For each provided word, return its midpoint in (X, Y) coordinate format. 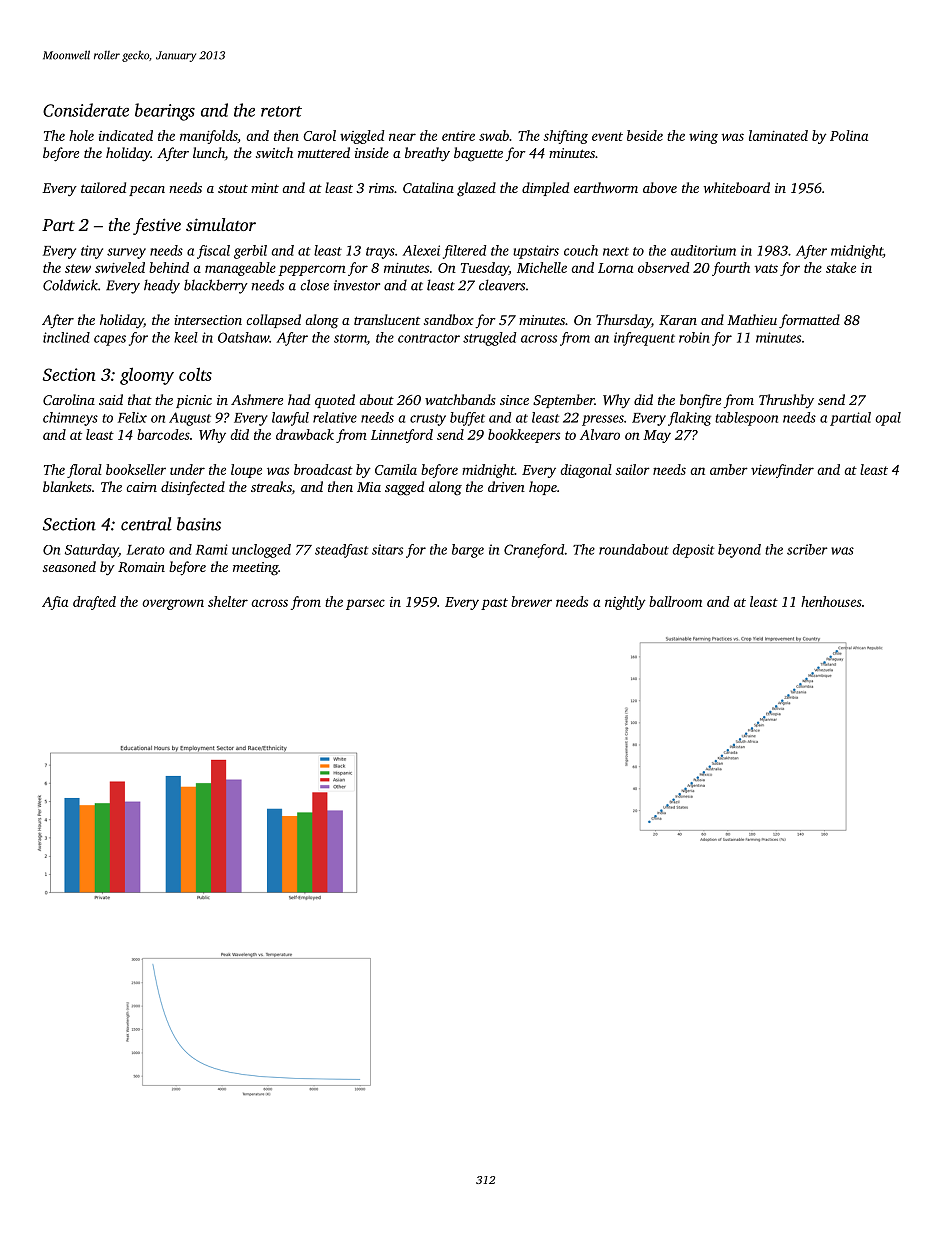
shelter (228, 601)
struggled (490, 339)
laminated (778, 135)
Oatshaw (244, 337)
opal (888, 419)
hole (81, 135)
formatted (809, 321)
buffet (467, 419)
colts (195, 374)
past (494, 604)
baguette (478, 154)
